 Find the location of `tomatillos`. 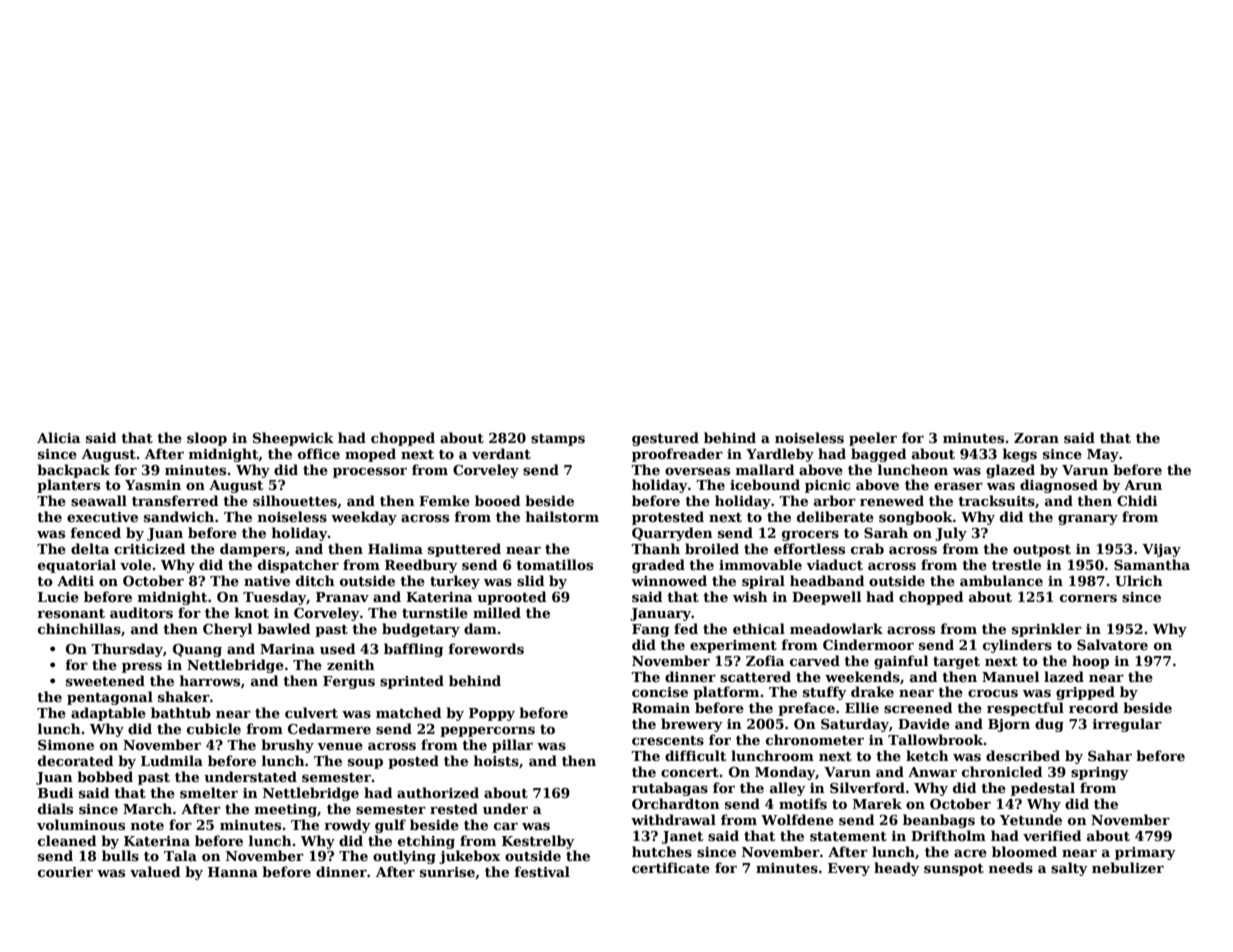

tomatillos is located at coordinates (554, 564).
